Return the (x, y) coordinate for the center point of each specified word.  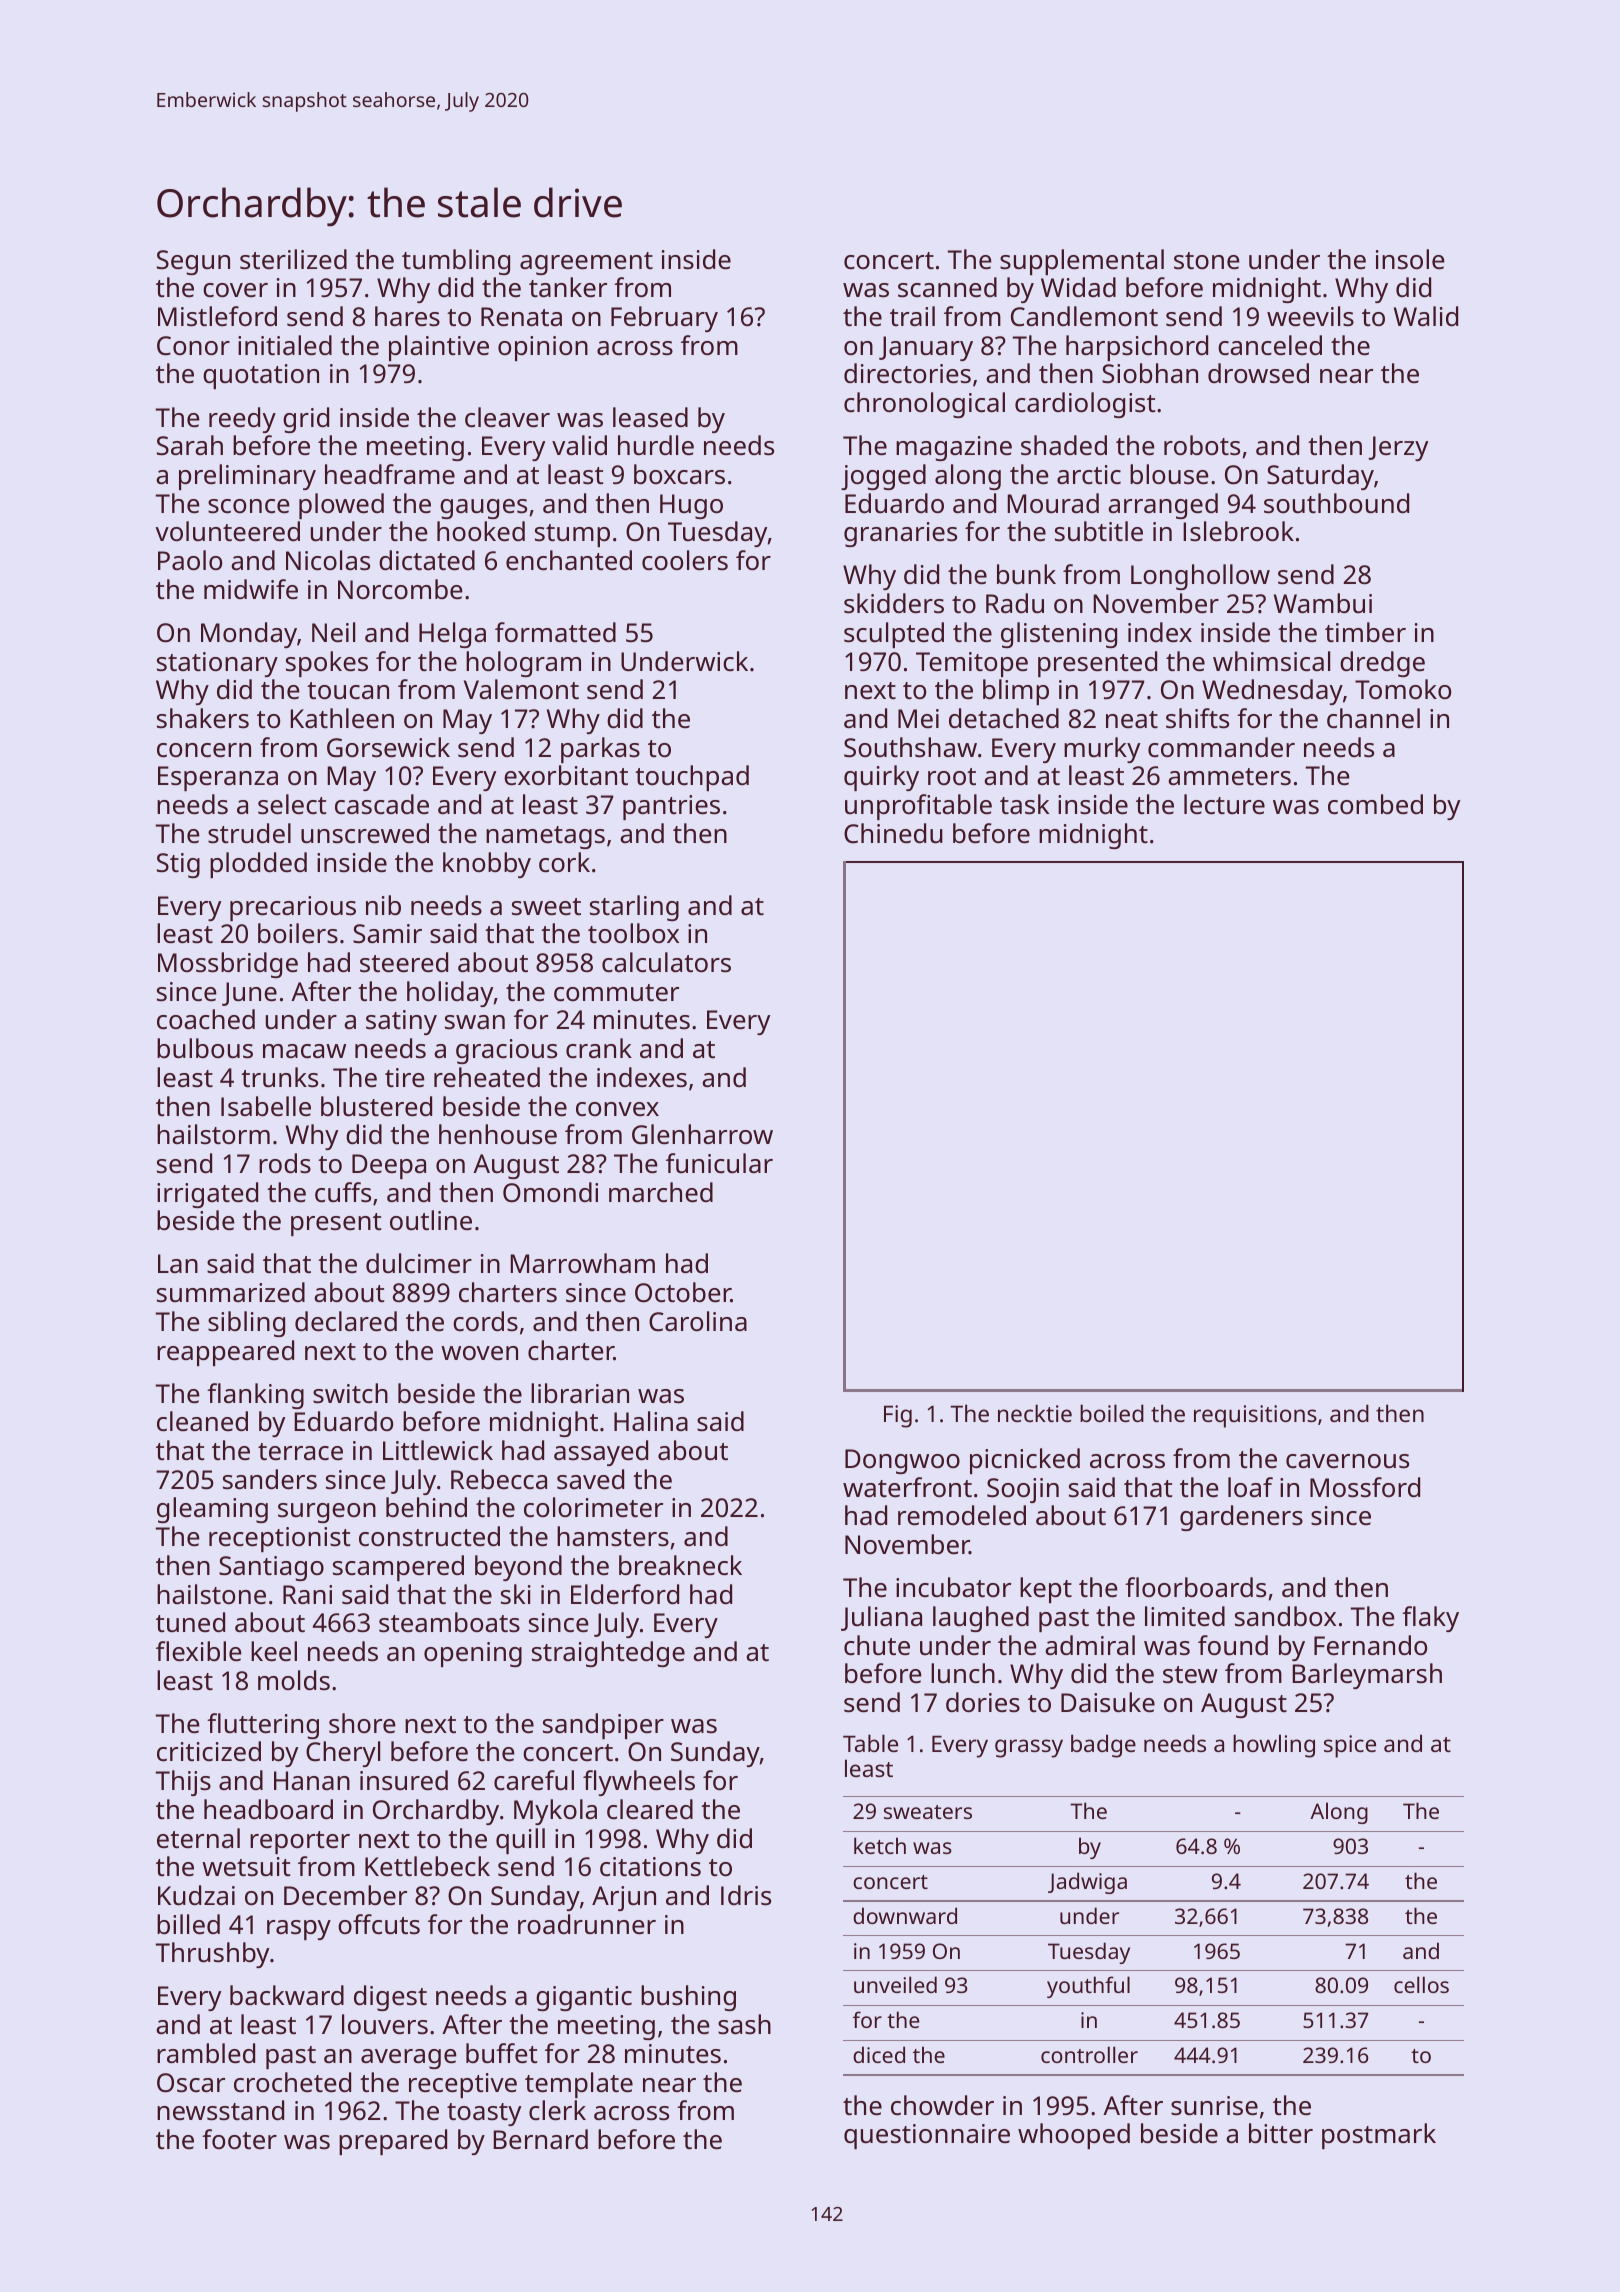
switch (350, 1393)
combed (1375, 804)
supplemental (1082, 262)
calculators (666, 962)
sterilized (293, 259)
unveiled (895, 1984)
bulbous (205, 1048)
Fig (898, 1416)
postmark (1379, 2136)
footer (239, 2139)
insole (1410, 259)
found (1233, 1645)
